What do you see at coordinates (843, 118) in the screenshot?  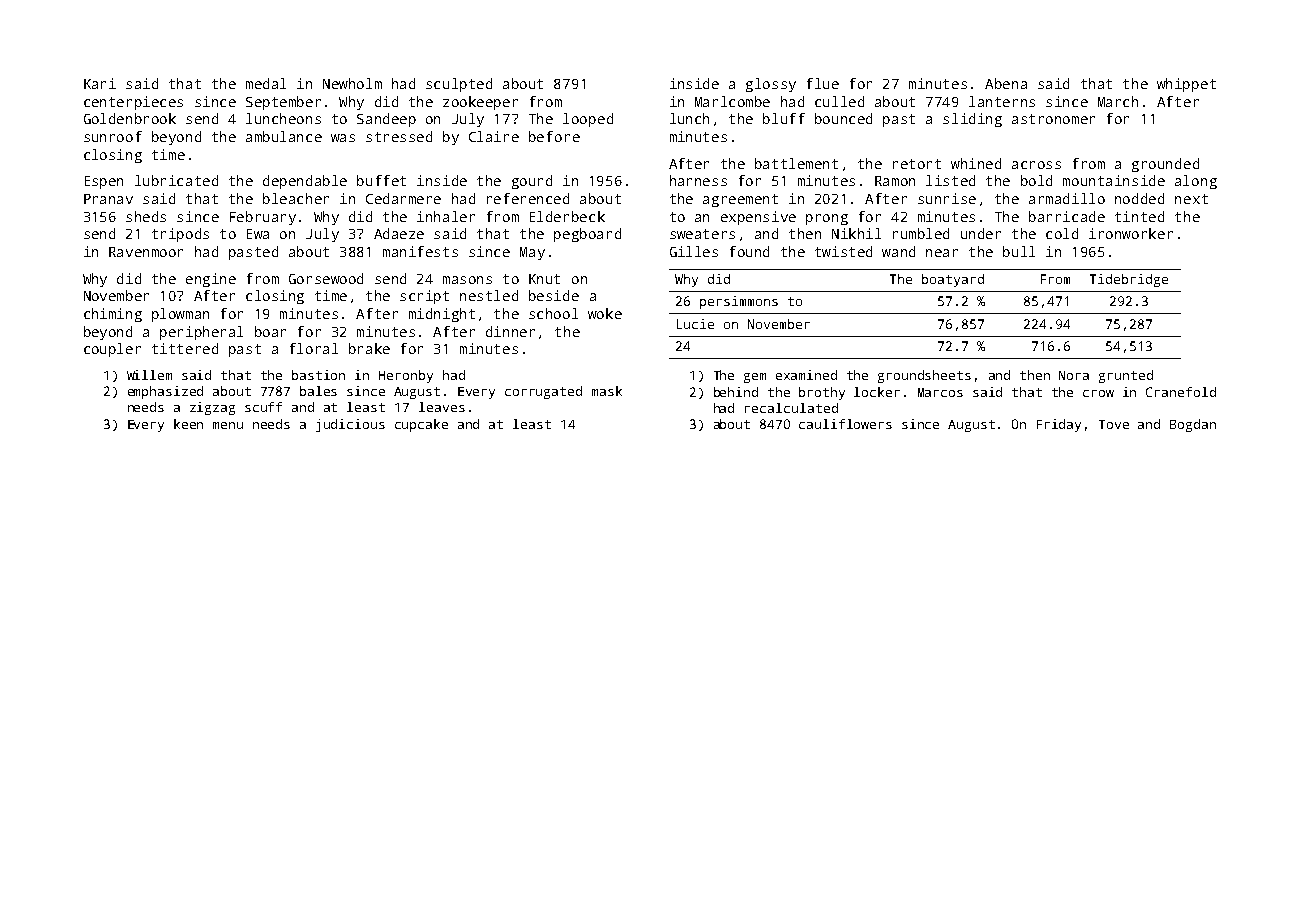 I see `bounced` at bounding box center [843, 118].
